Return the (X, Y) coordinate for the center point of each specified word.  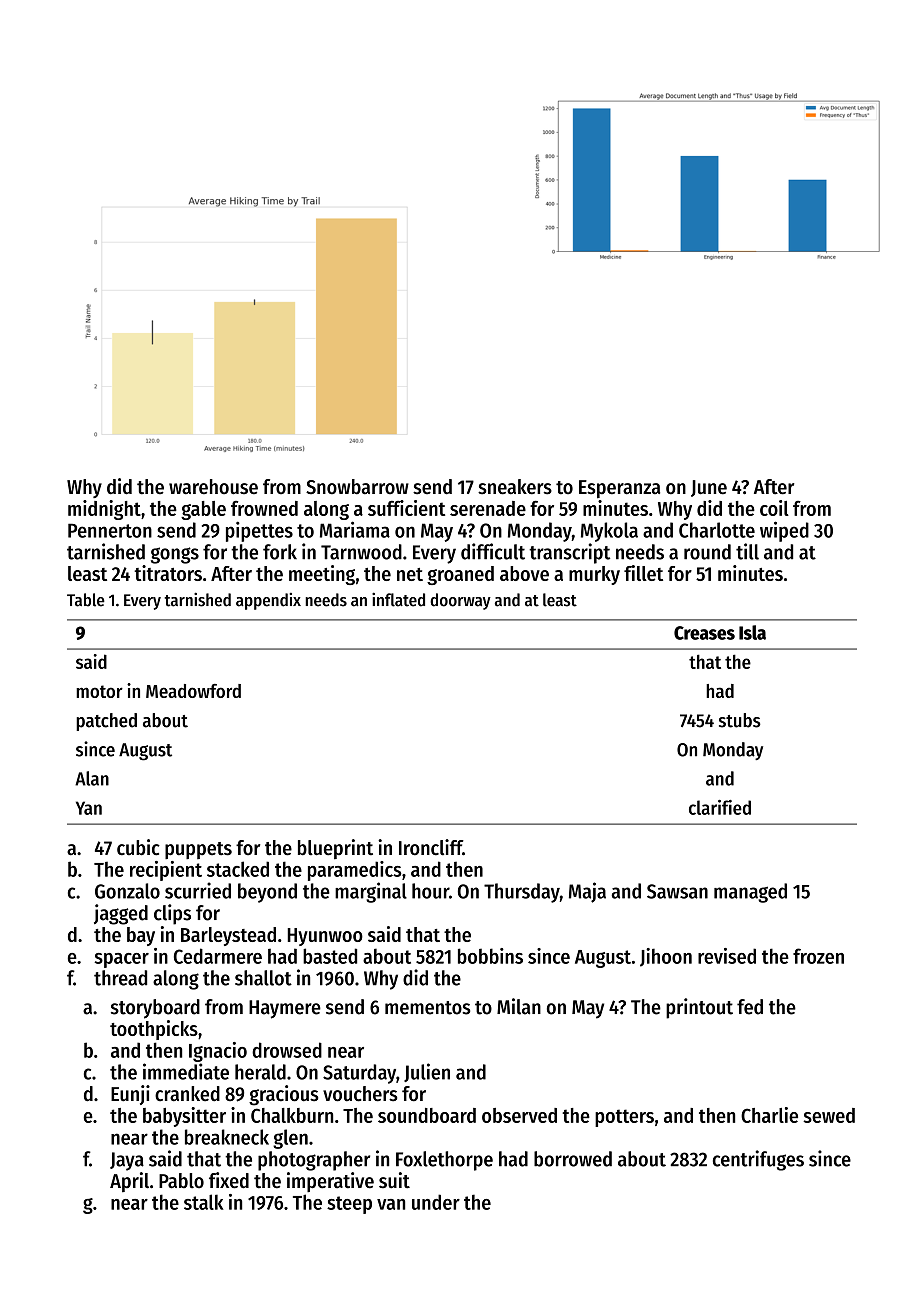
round (707, 552)
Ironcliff (431, 847)
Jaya (127, 1161)
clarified (720, 807)
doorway (460, 601)
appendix (268, 601)
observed (519, 1115)
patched (106, 722)
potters (624, 1118)
